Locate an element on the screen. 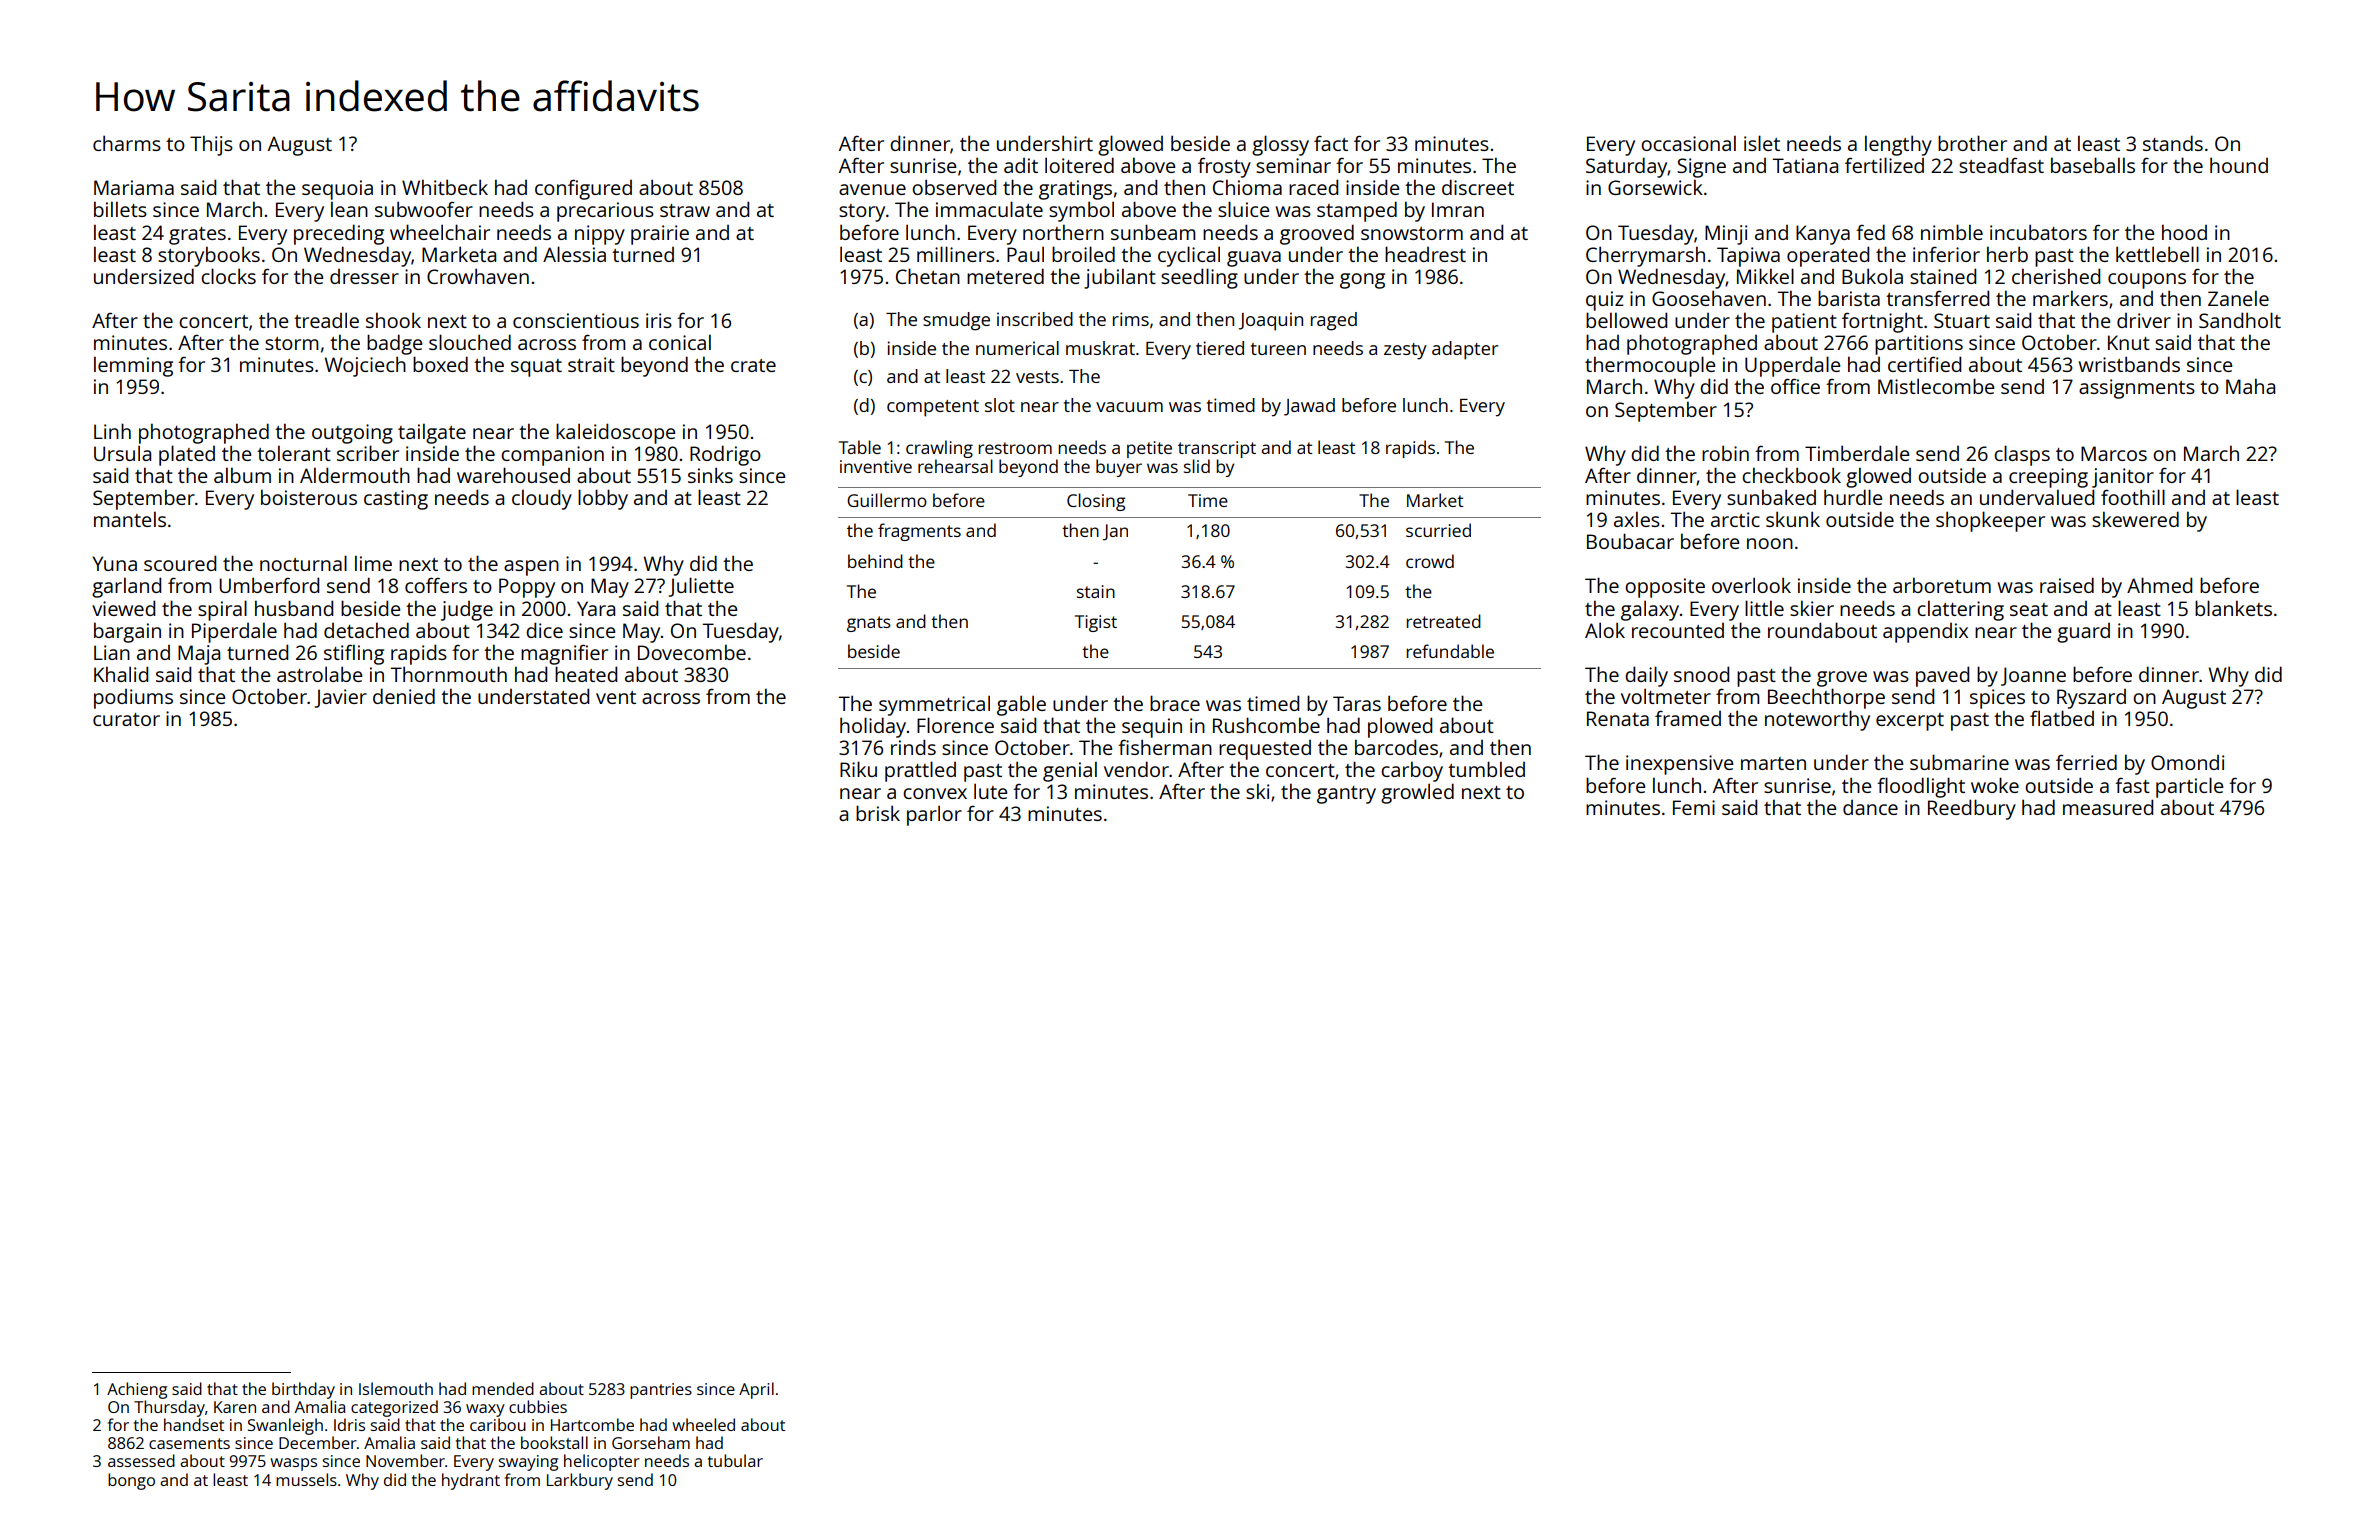 The height and width of the screenshot is (1540, 2380). pantries is located at coordinates (661, 1391).
